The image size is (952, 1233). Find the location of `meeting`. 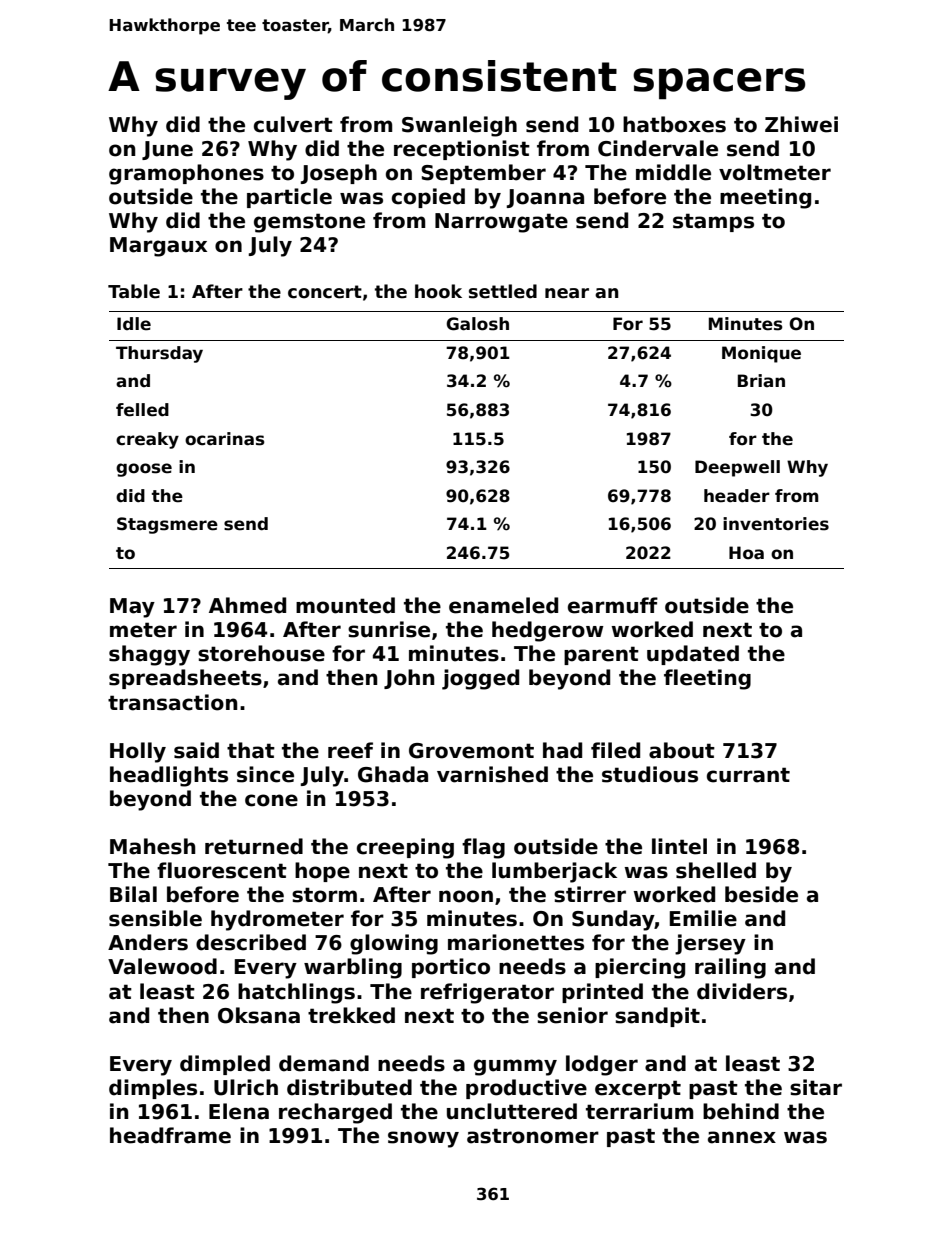

meeting is located at coordinates (765, 198).
